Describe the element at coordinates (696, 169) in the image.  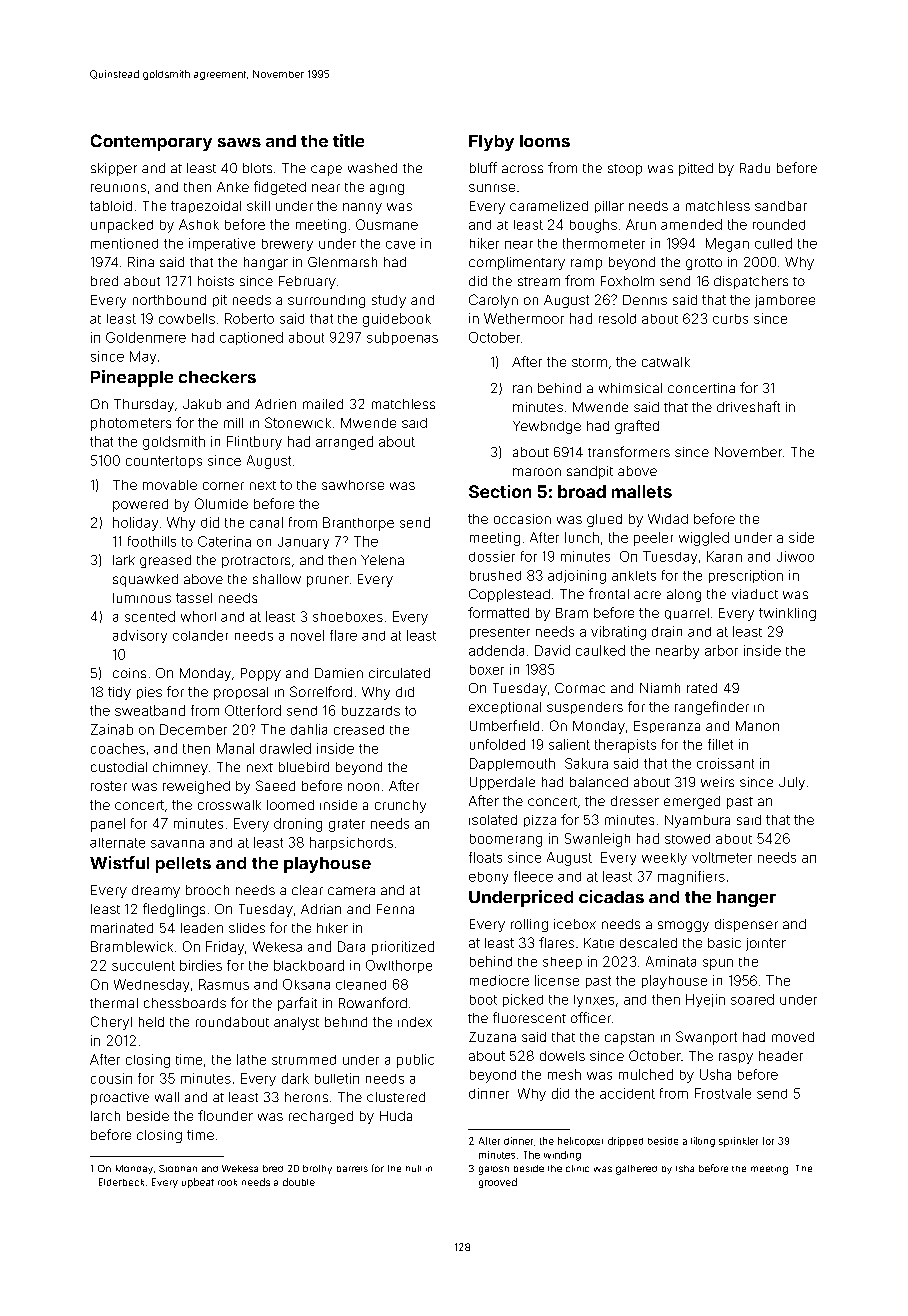
I see `pitted` at that location.
